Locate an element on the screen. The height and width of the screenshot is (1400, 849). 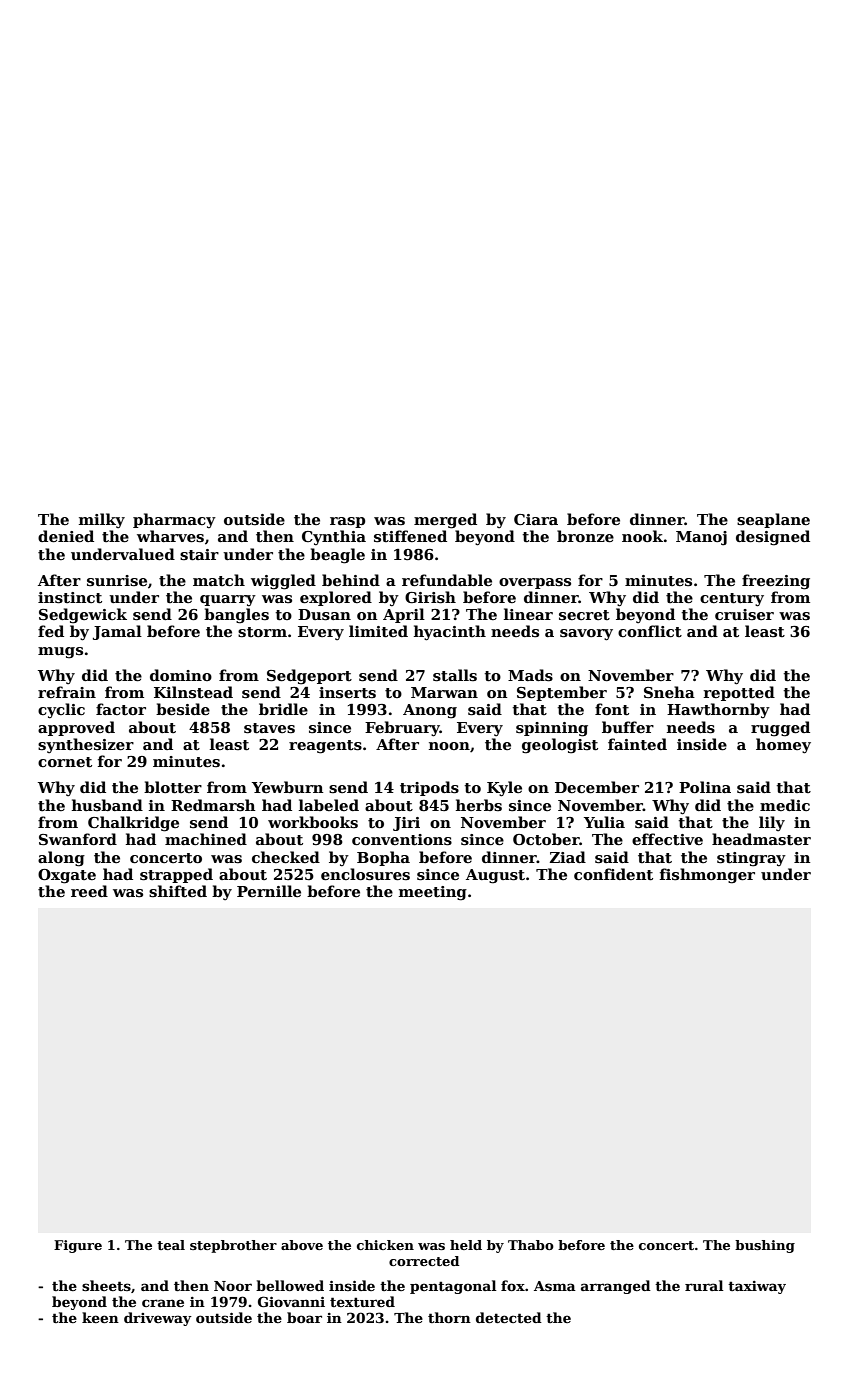
nook is located at coordinates (642, 536).
